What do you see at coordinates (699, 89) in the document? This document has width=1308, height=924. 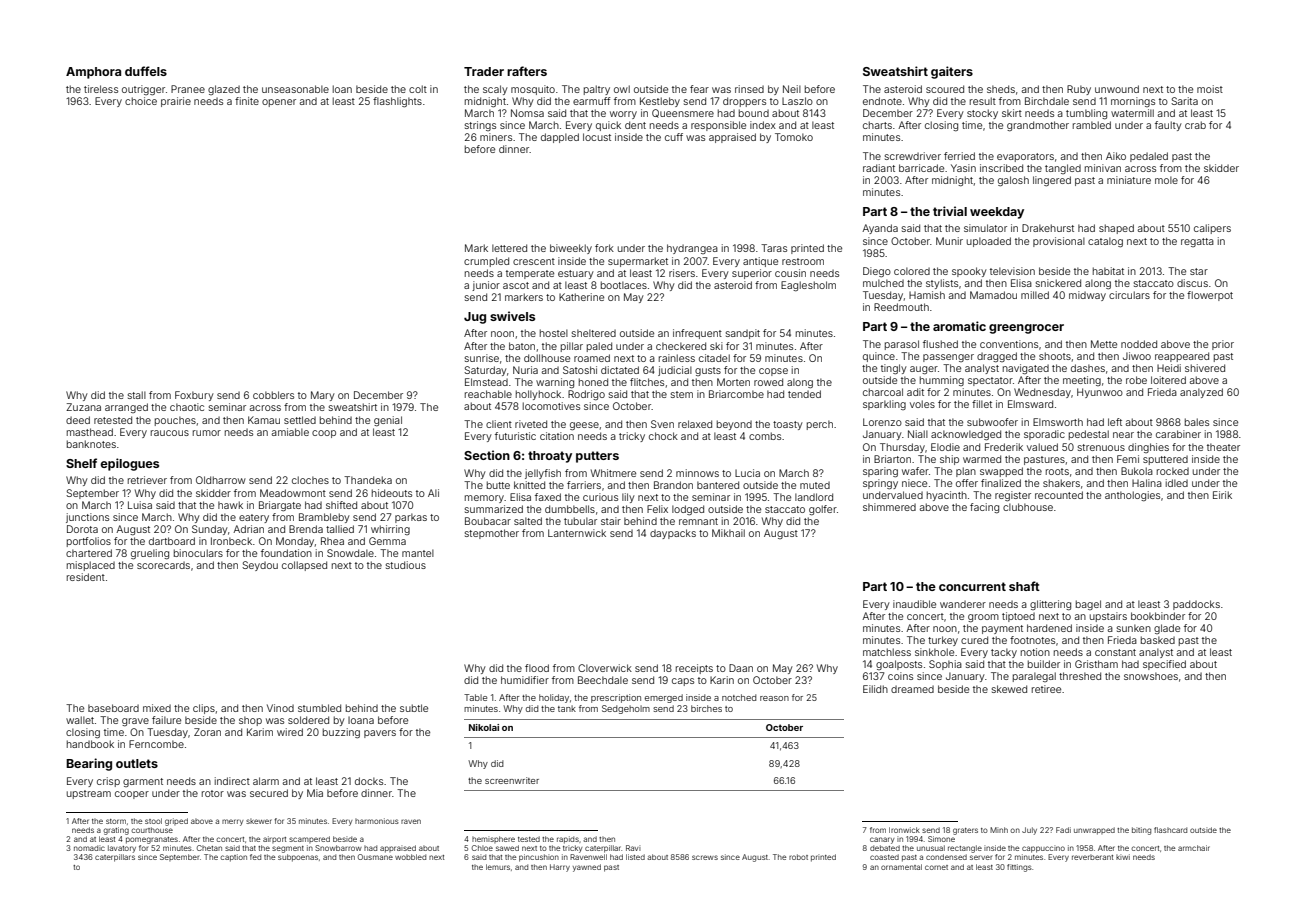 I see `fear` at bounding box center [699, 89].
